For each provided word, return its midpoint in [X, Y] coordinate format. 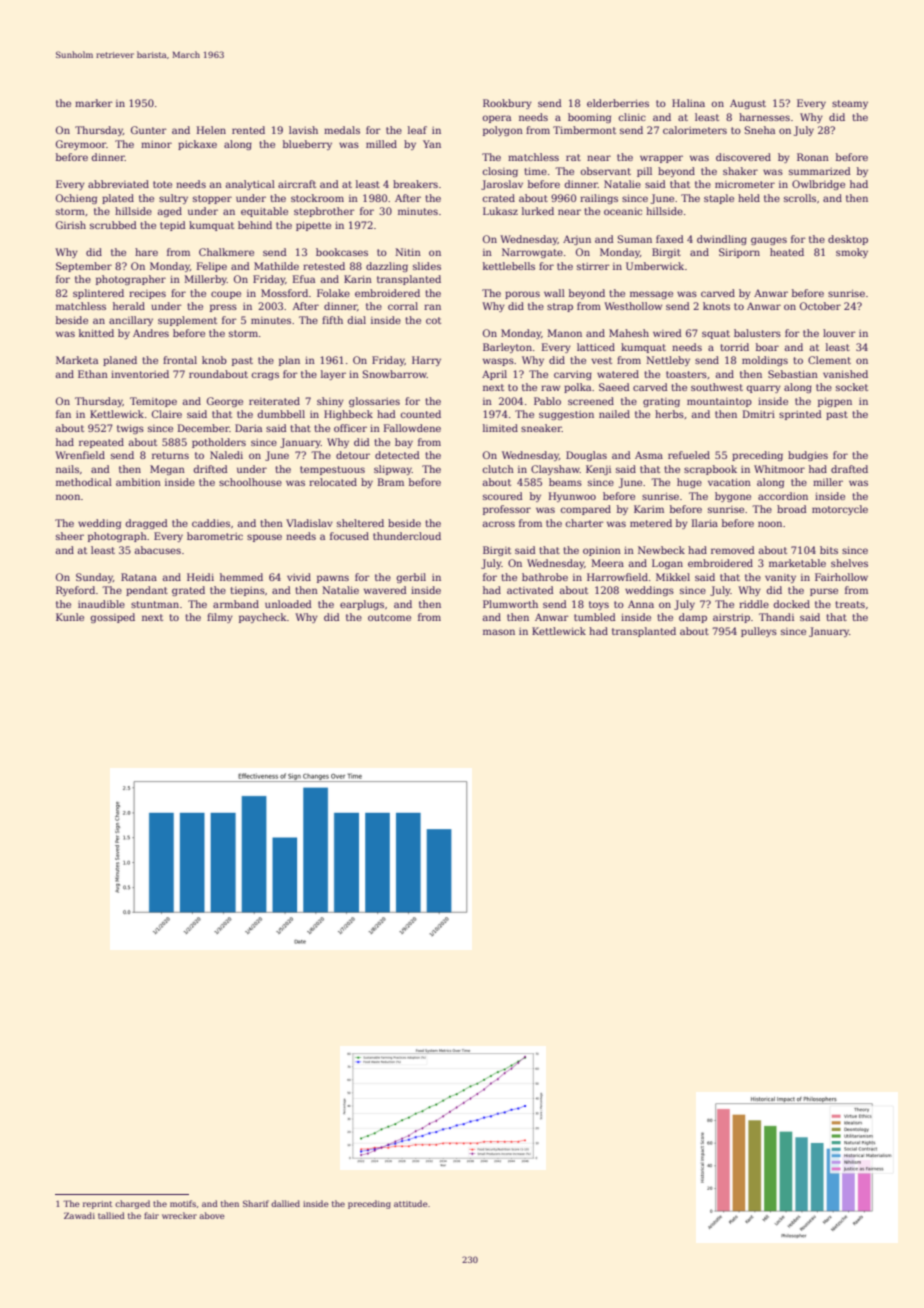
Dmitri [759, 414]
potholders [219, 443]
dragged [146, 524]
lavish [303, 130]
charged [132, 1204]
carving [573, 375]
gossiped [112, 618]
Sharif [256, 1203]
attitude [411, 1203]
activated [530, 590]
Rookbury [507, 104]
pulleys [759, 632]
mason [499, 632]
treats [850, 604]
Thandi [776, 617]
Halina [688, 103]
